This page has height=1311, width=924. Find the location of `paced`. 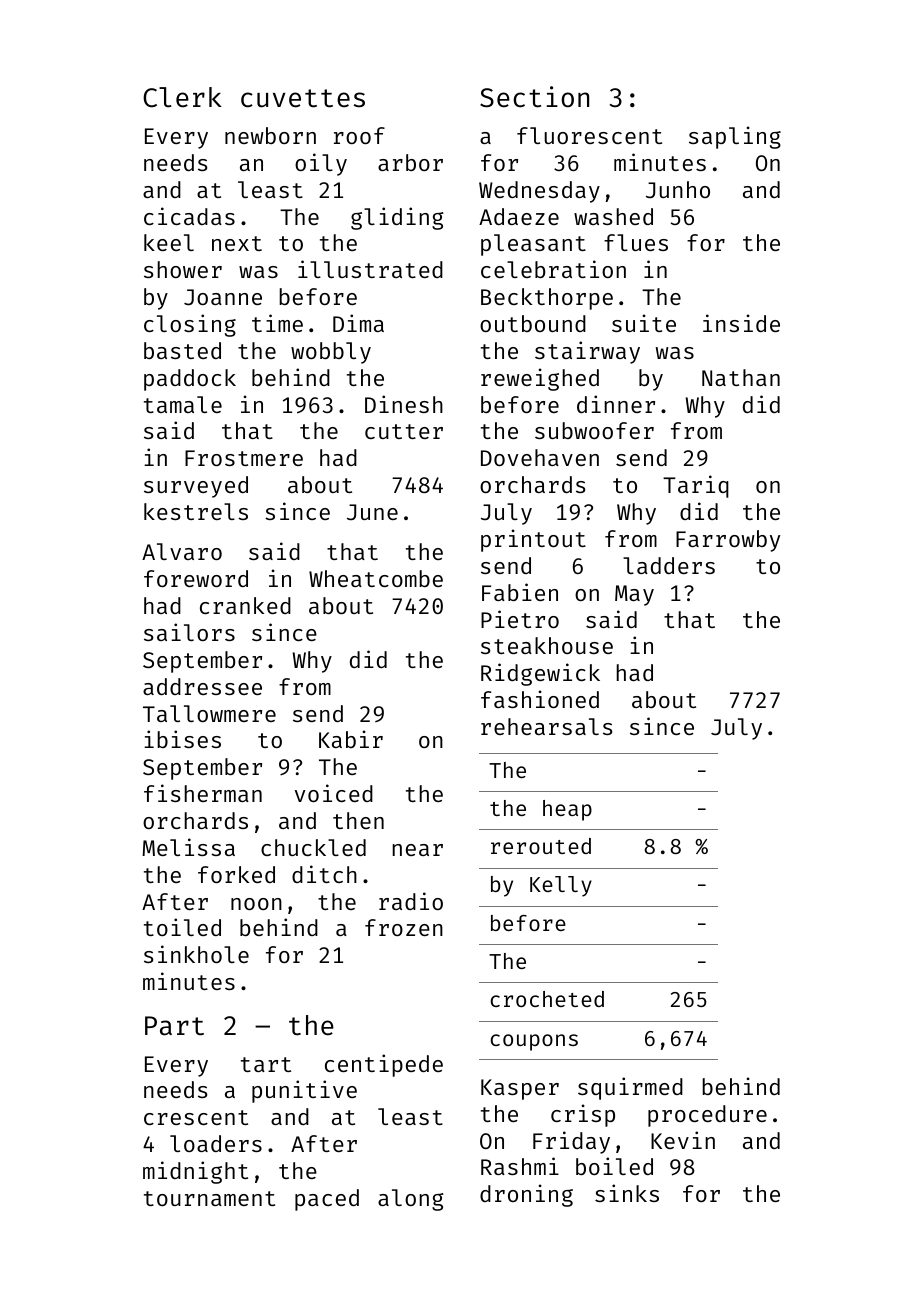

paced is located at coordinates (327, 1200).
